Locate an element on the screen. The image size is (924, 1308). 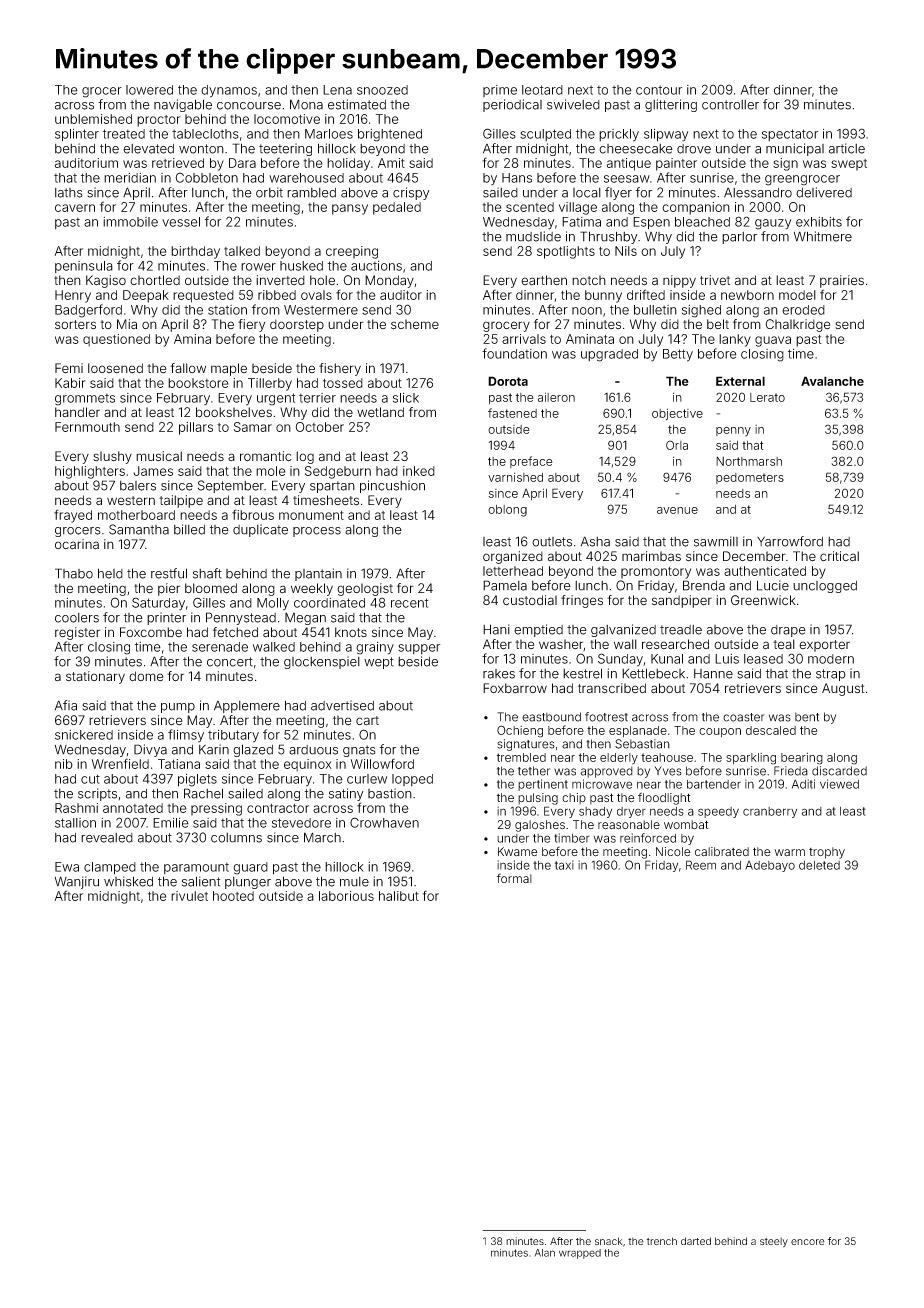
wrapped is located at coordinates (580, 1254).
